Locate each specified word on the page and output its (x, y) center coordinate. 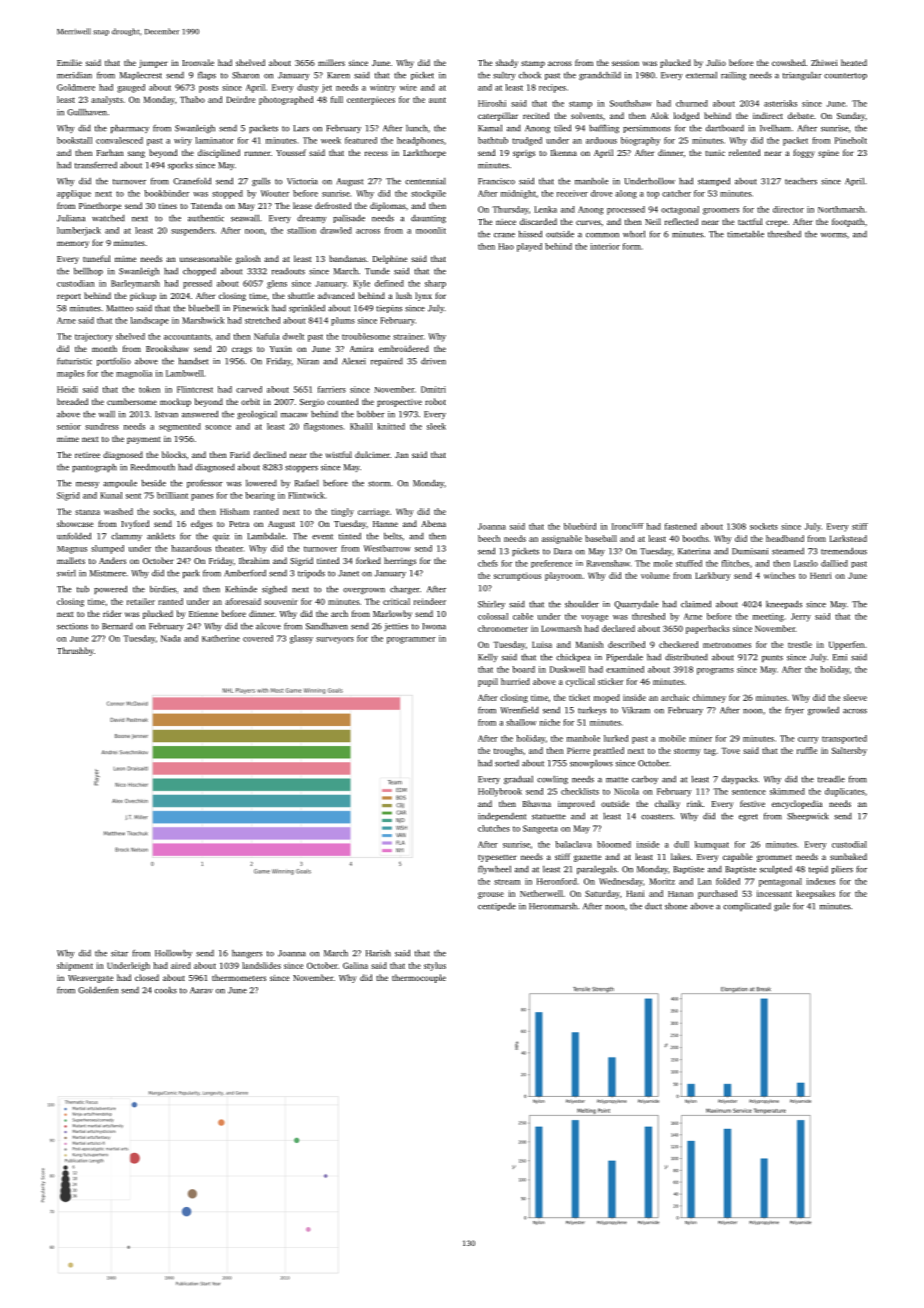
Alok (660, 115)
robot (435, 401)
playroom (563, 576)
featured (361, 140)
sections (72, 626)
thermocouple (419, 978)
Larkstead (848, 538)
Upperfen (846, 645)
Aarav (201, 990)
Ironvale (198, 62)
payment (144, 440)
